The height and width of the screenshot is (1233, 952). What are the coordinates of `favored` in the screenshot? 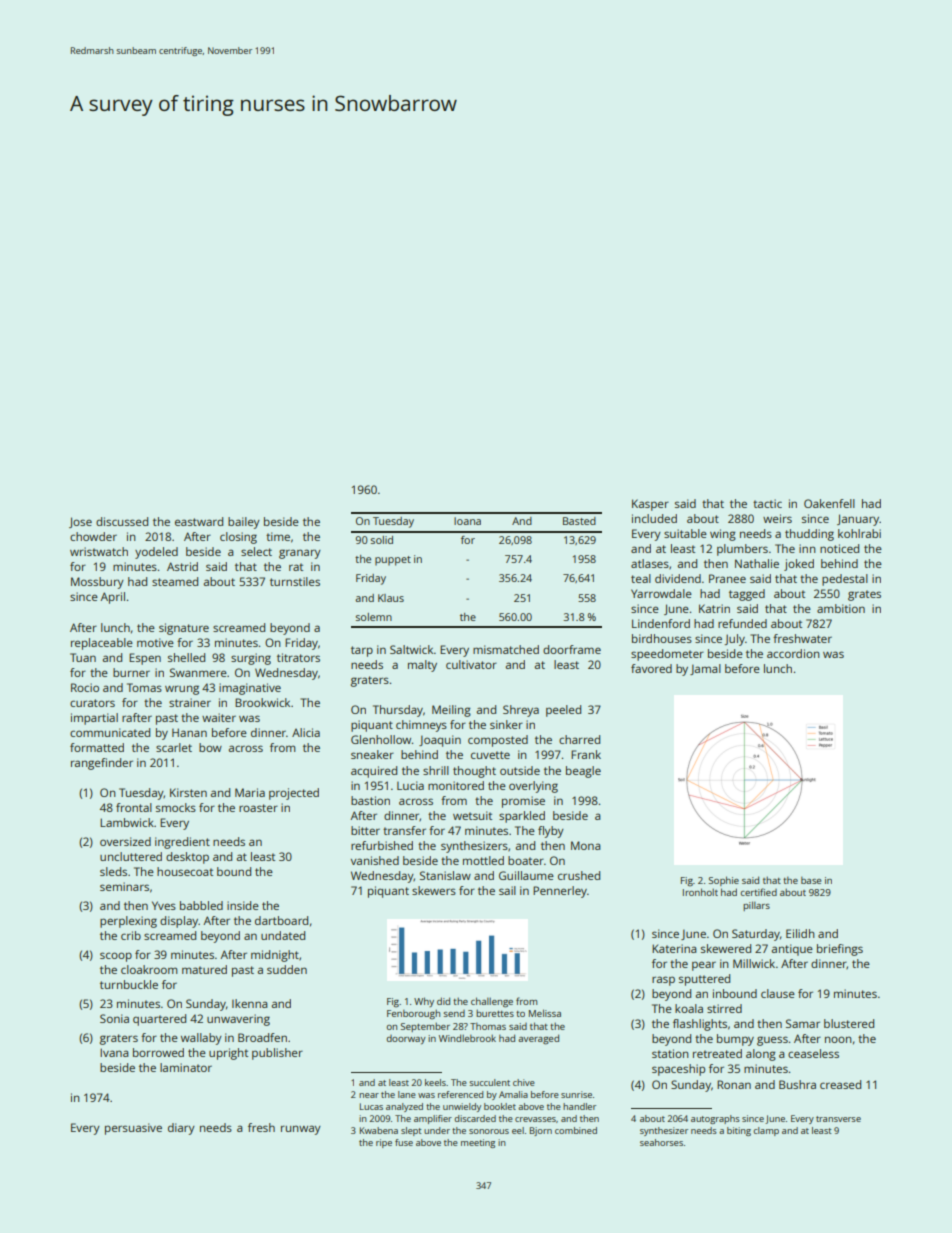 It's located at (651, 668).
